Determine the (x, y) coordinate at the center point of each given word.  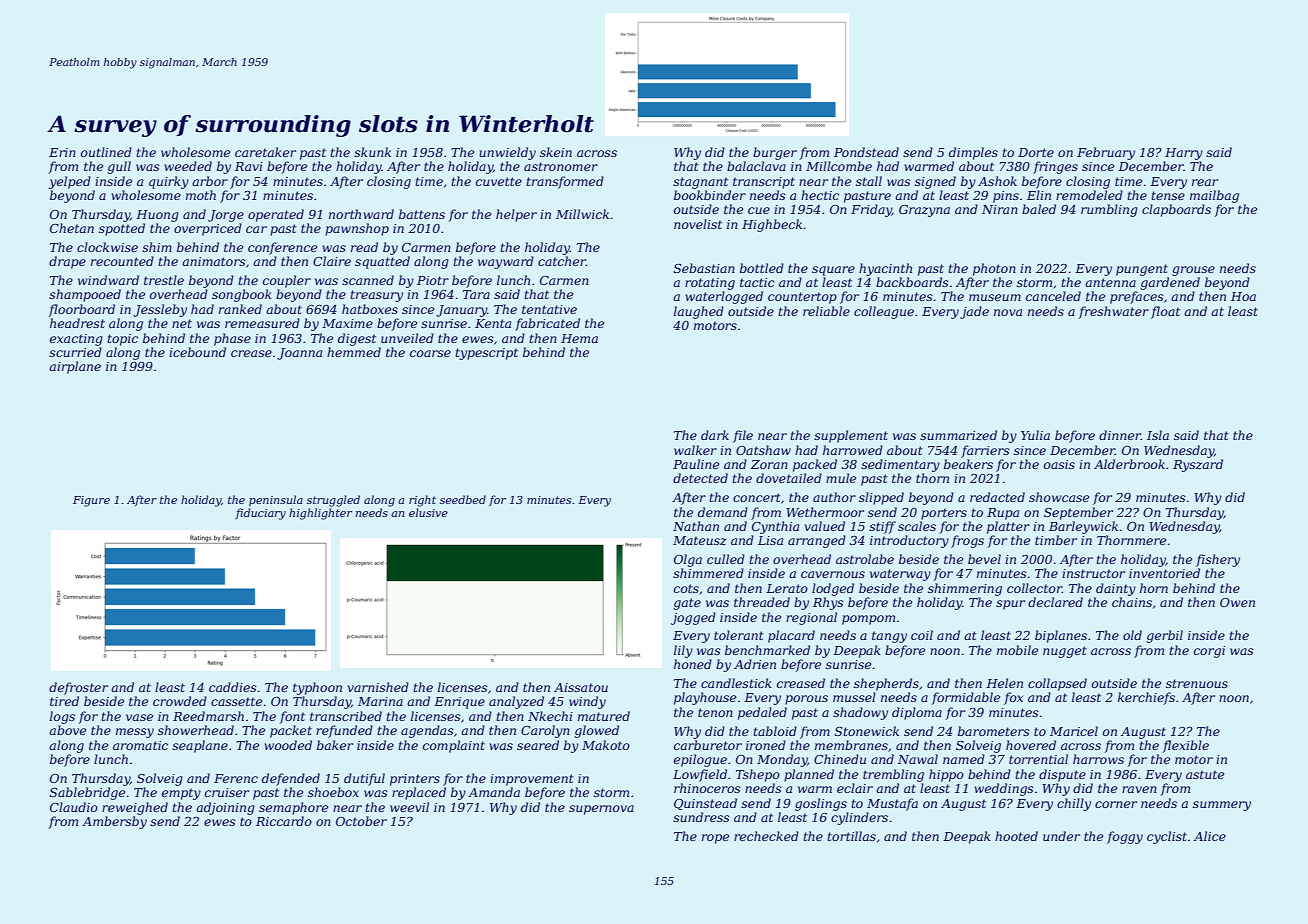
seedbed (463, 499)
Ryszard (1198, 465)
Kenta (493, 323)
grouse (1193, 271)
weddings (1004, 789)
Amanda (494, 792)
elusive (428, 512)
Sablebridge (87, 793)
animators (214, 261)
